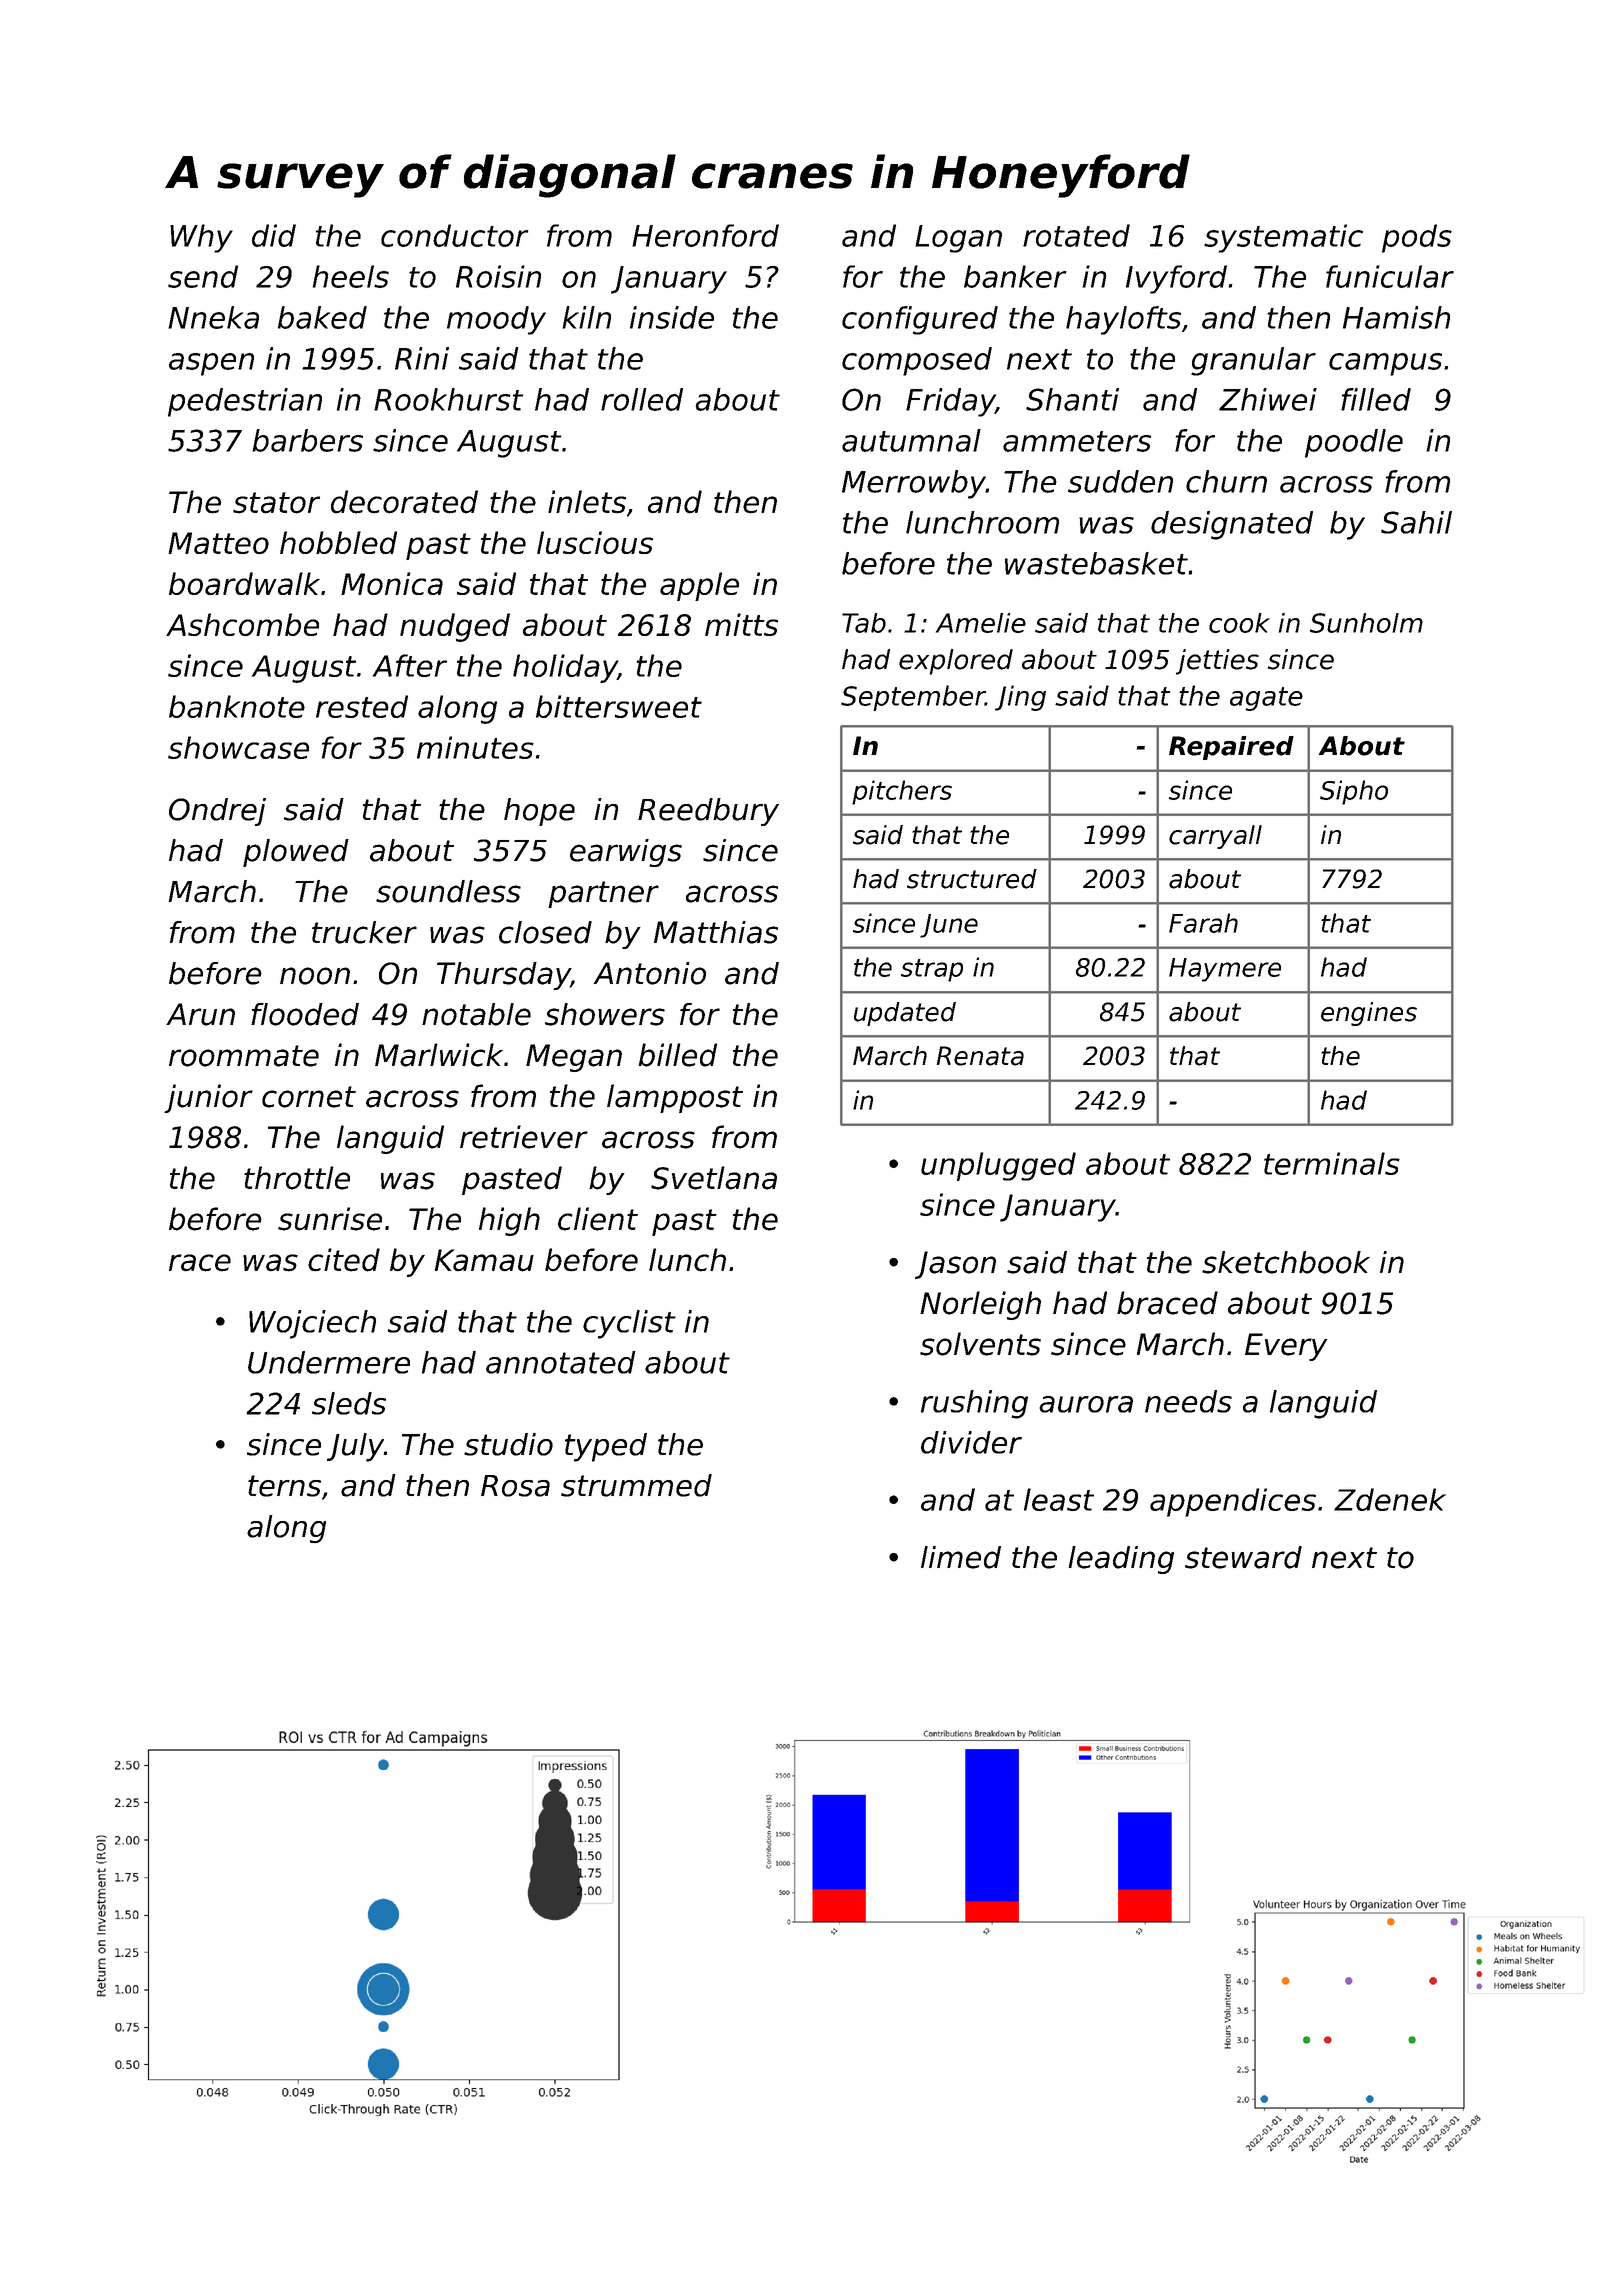  Describe the element at coordinates (515, 1486) in the screenshot. I see `Rosa` at that location.
